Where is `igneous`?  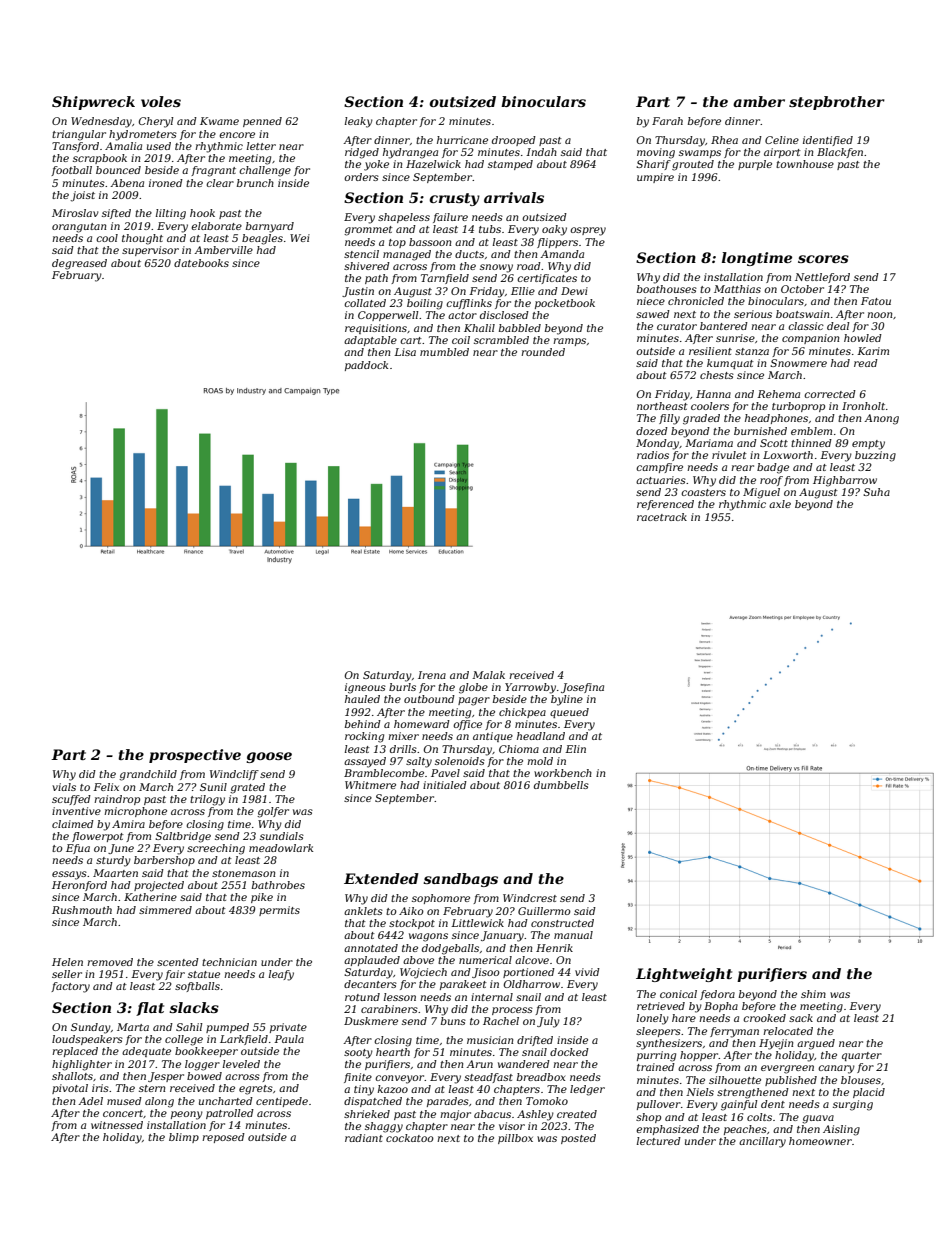
igneous is located at coordinates (365, 688).
